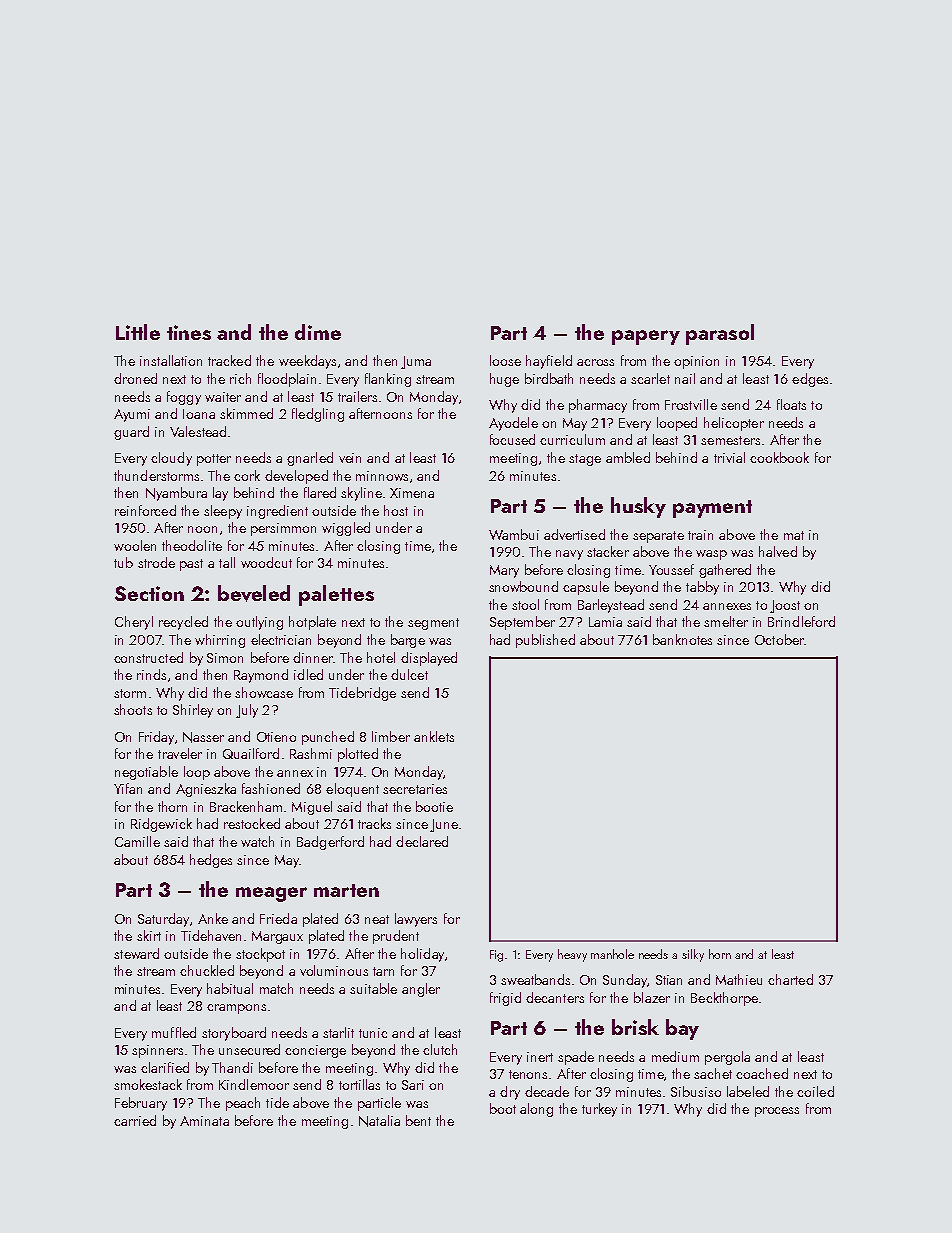  What do you see at coordinates (504, 571) in the image?
I see `Mary` at bounding box center [504, 571].
